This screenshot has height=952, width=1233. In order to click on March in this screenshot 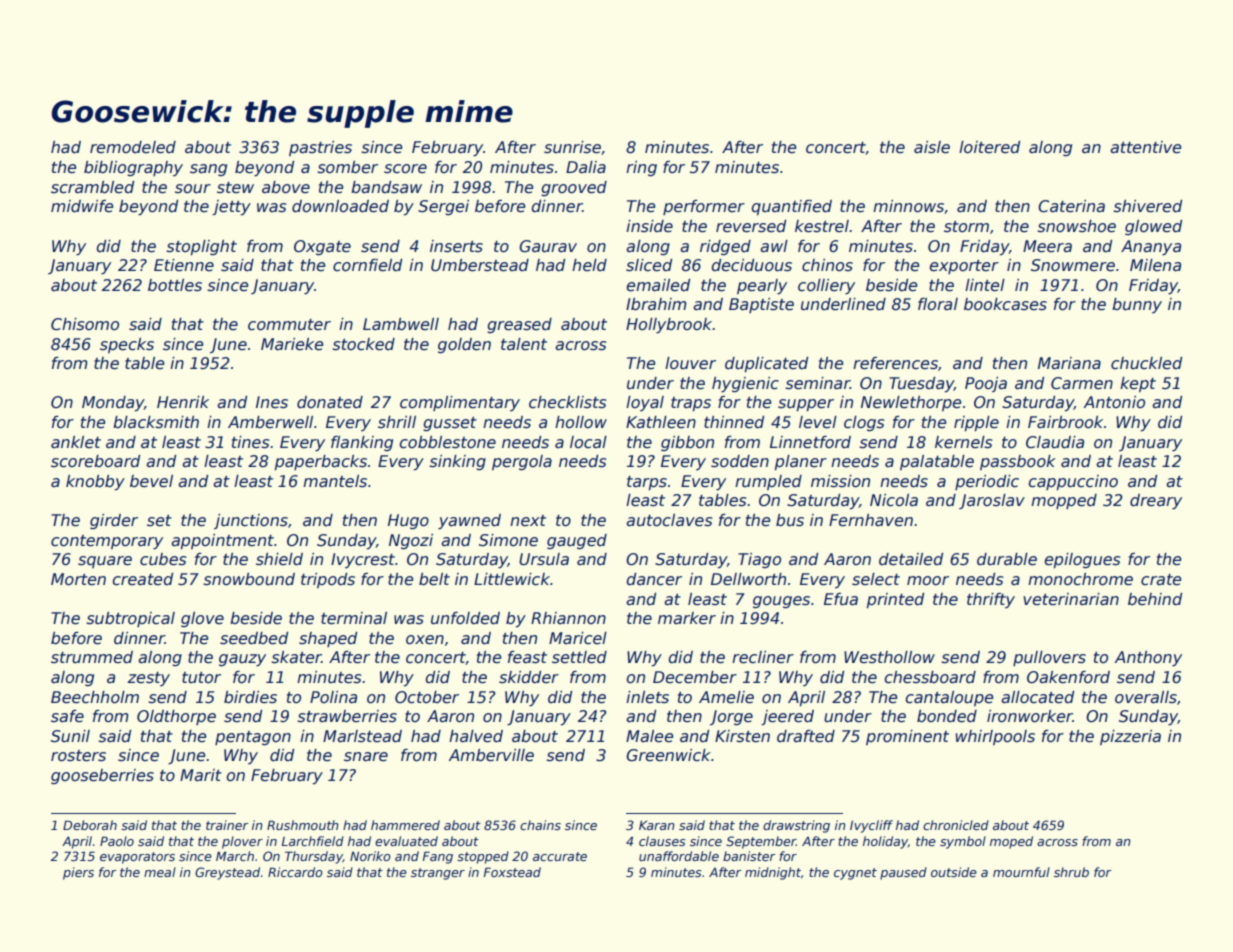, I will do `click(235, 856)`.
